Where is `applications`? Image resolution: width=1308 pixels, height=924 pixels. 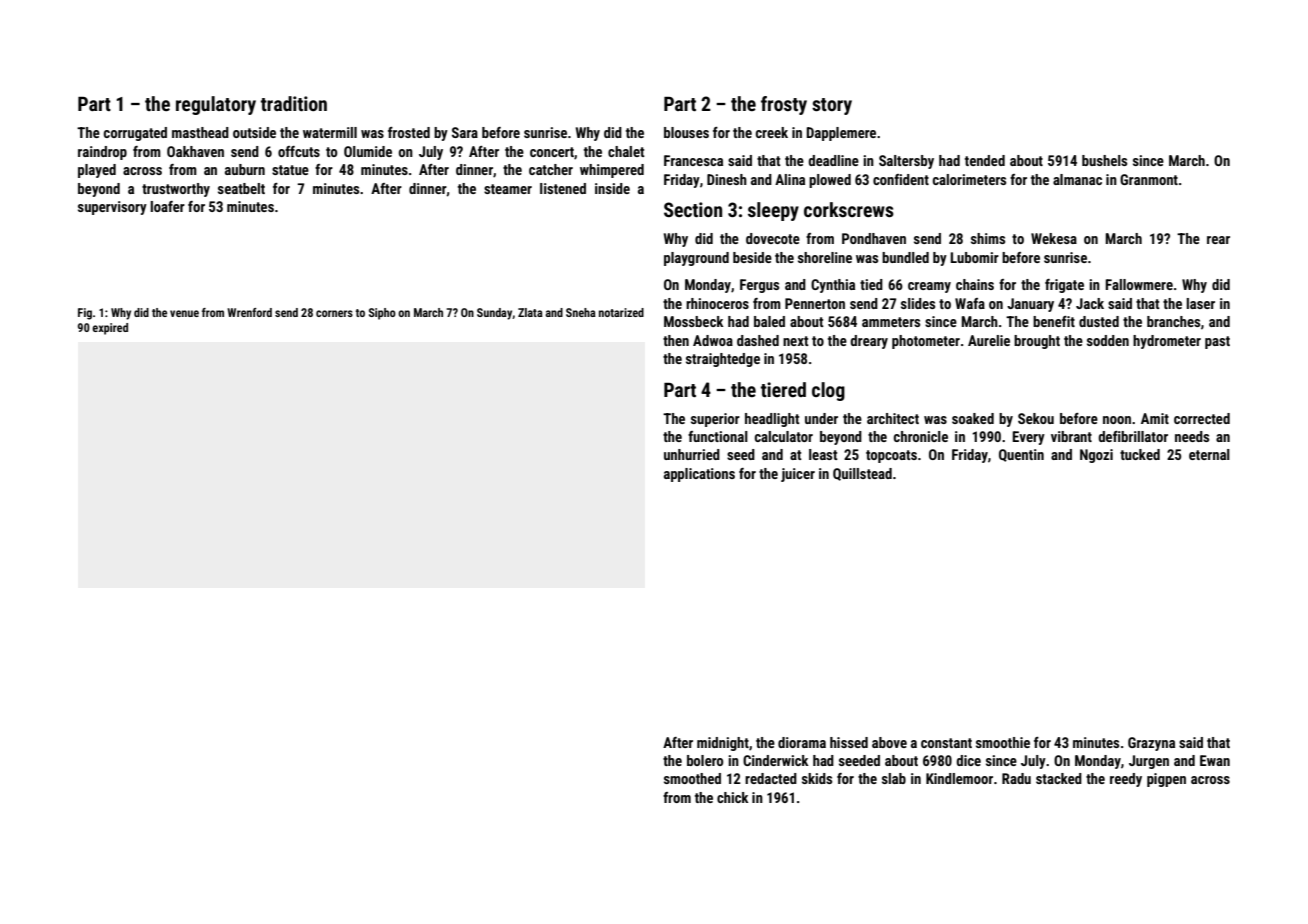
applications is located at coordinates (699, 475).
